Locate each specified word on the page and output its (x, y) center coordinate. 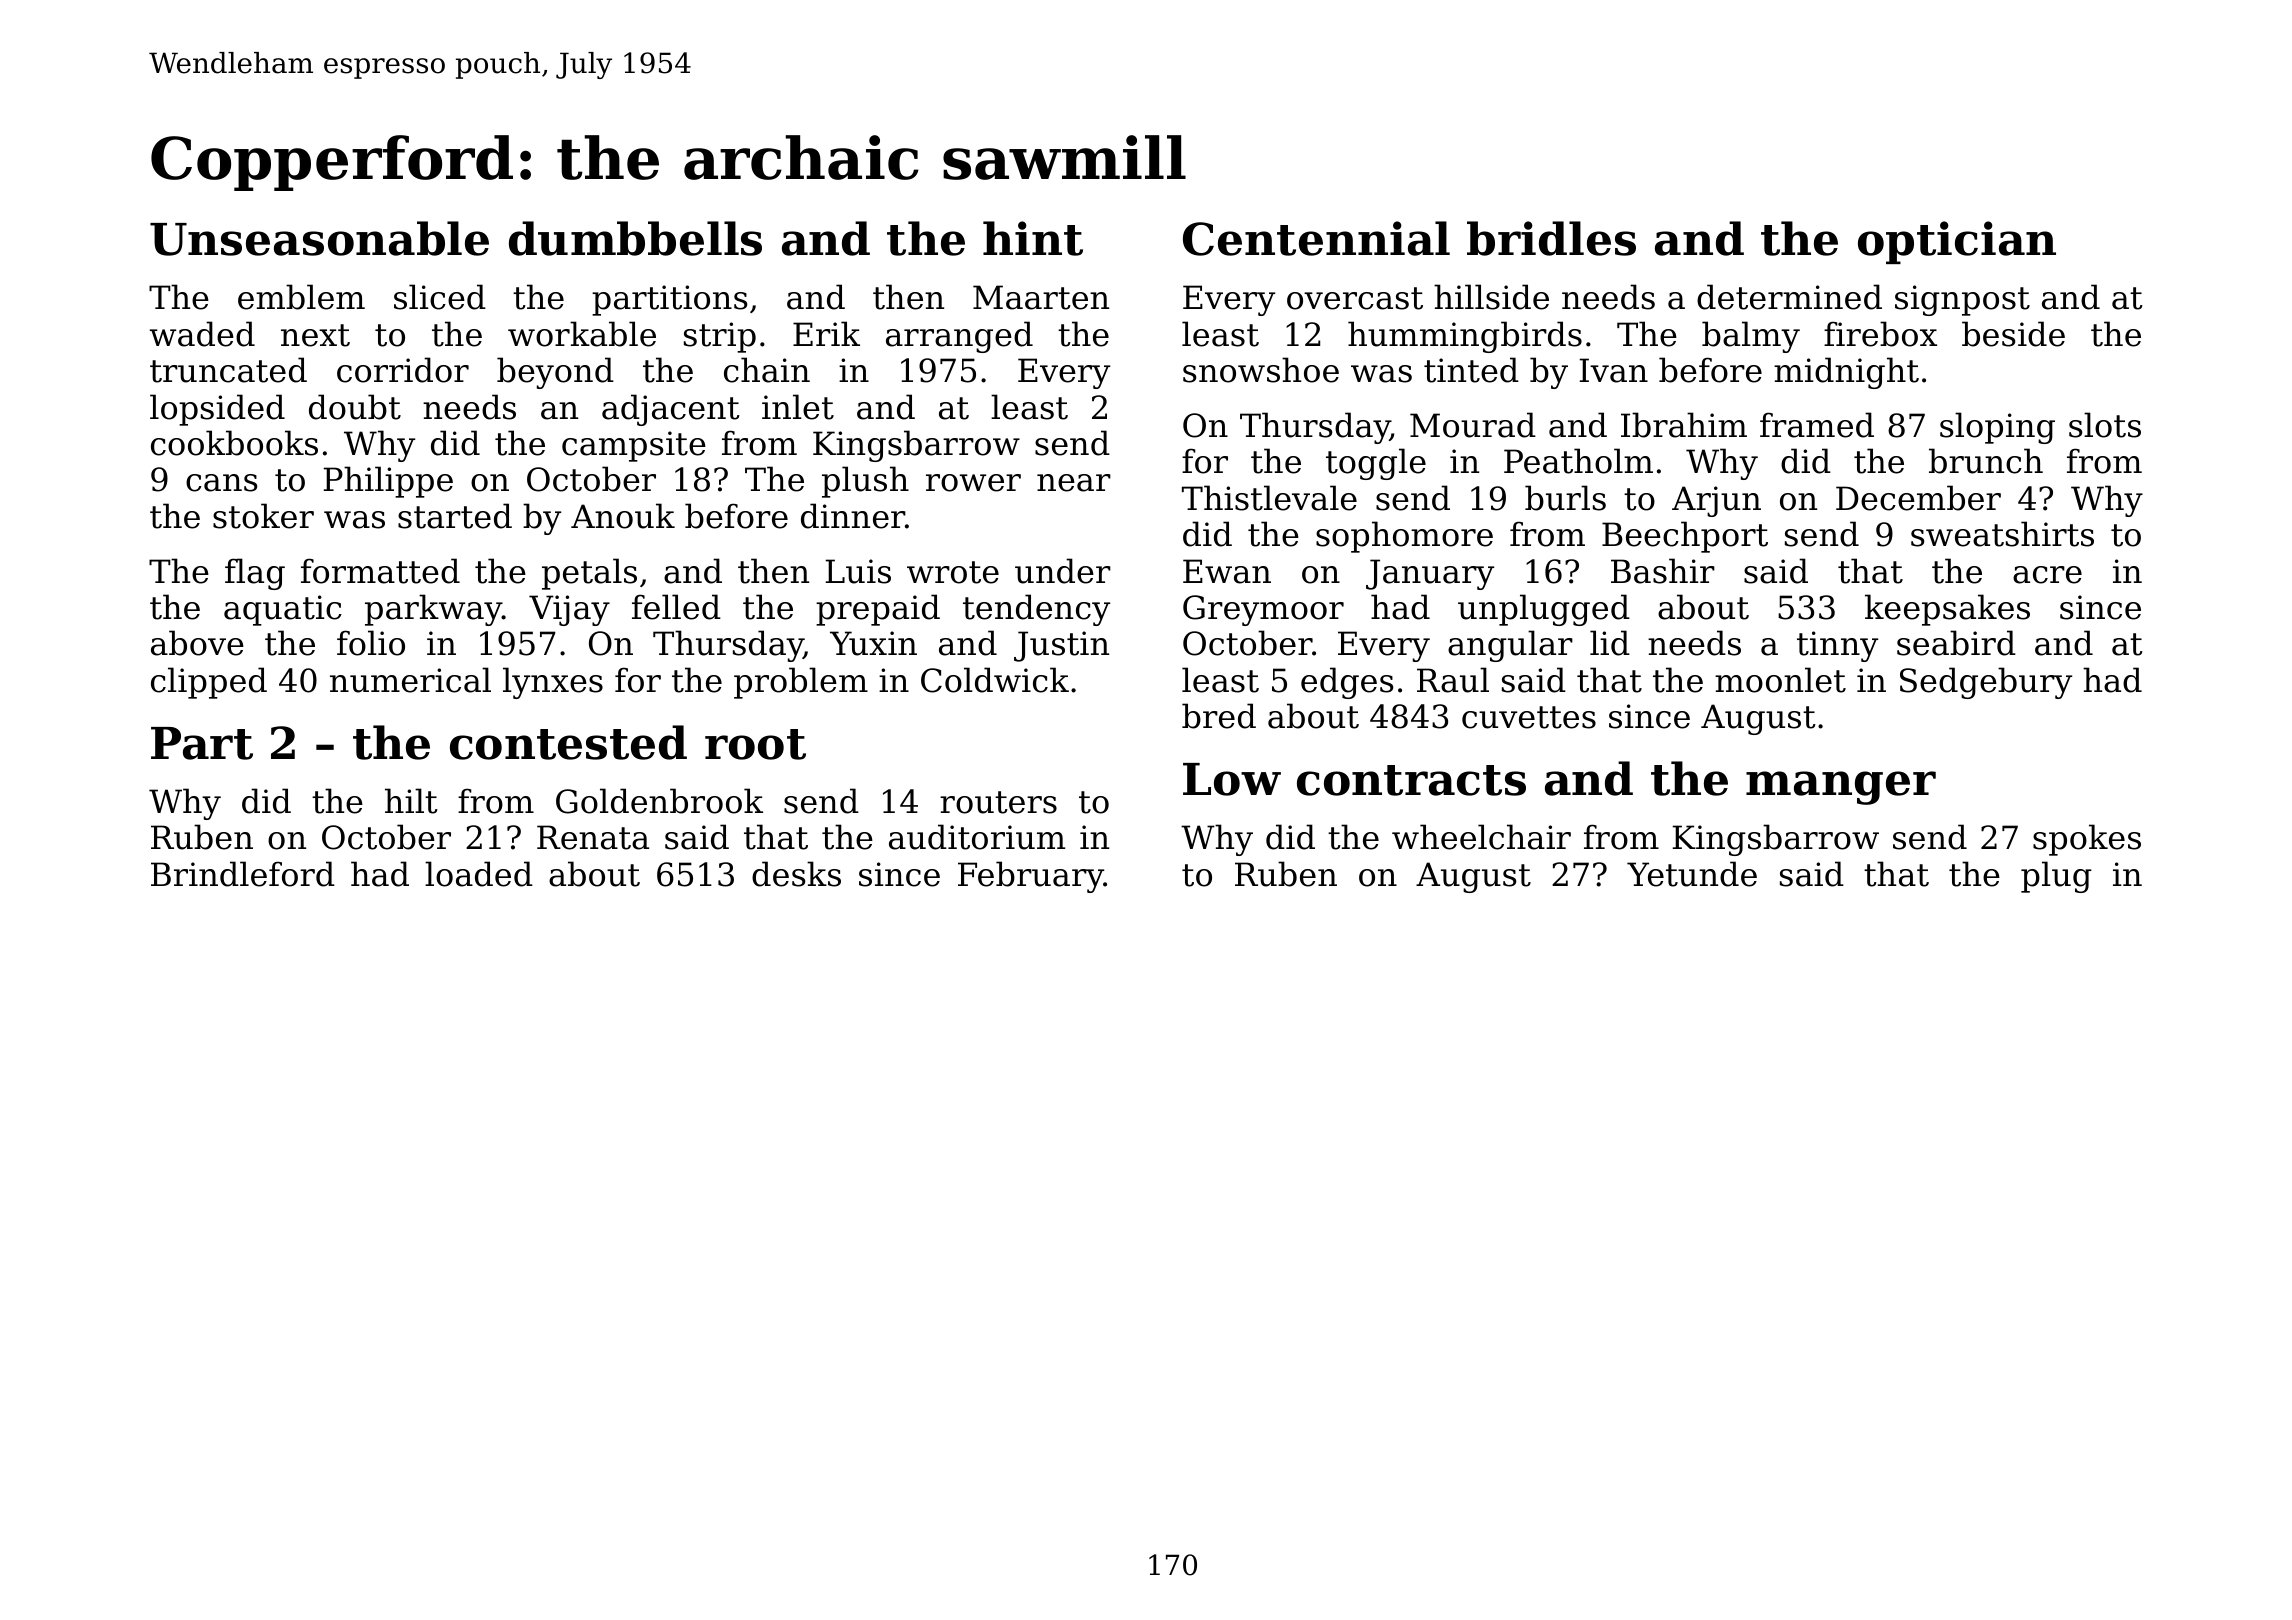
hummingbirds (1465, 337)
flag (255, 574)
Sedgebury (1986, 683)
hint (1033, 238)
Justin (1061, 646)
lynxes (553, 683)
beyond (555, 373)
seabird (1956, 643)
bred (1219, 716)
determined (1789, 297)
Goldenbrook (659, 801)
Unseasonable (319, 238)
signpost (1962, 300)
